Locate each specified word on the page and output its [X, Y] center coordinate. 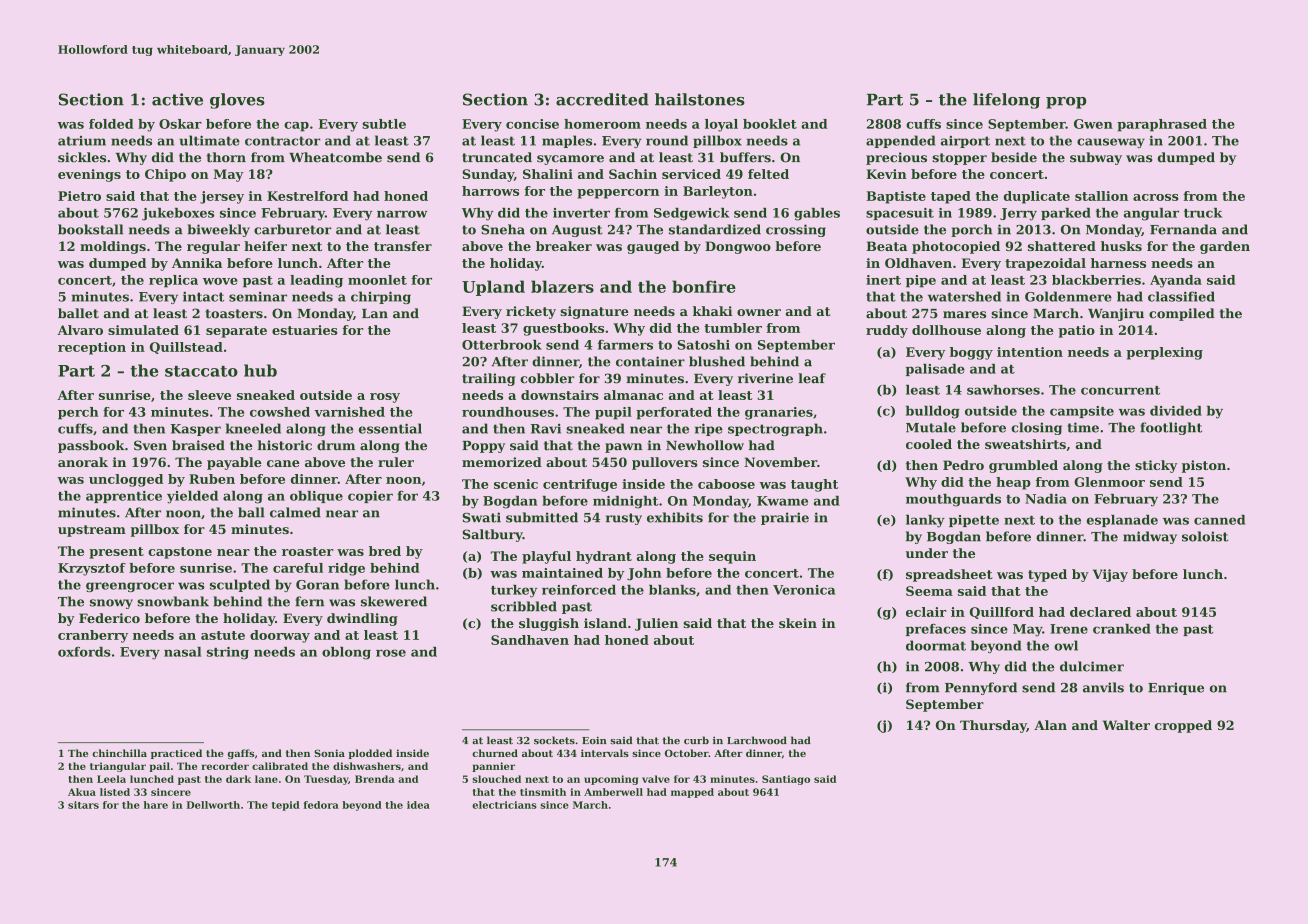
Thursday [993, 726]
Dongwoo [738, 247]
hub [260, 370]
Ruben [212, 479]
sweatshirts [1025, 444]
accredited [602, 99]
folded [111, 124]
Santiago [786, 780]
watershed [964, 296]
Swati [481, 517]
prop [1066, 103]
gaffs [241, 754]
